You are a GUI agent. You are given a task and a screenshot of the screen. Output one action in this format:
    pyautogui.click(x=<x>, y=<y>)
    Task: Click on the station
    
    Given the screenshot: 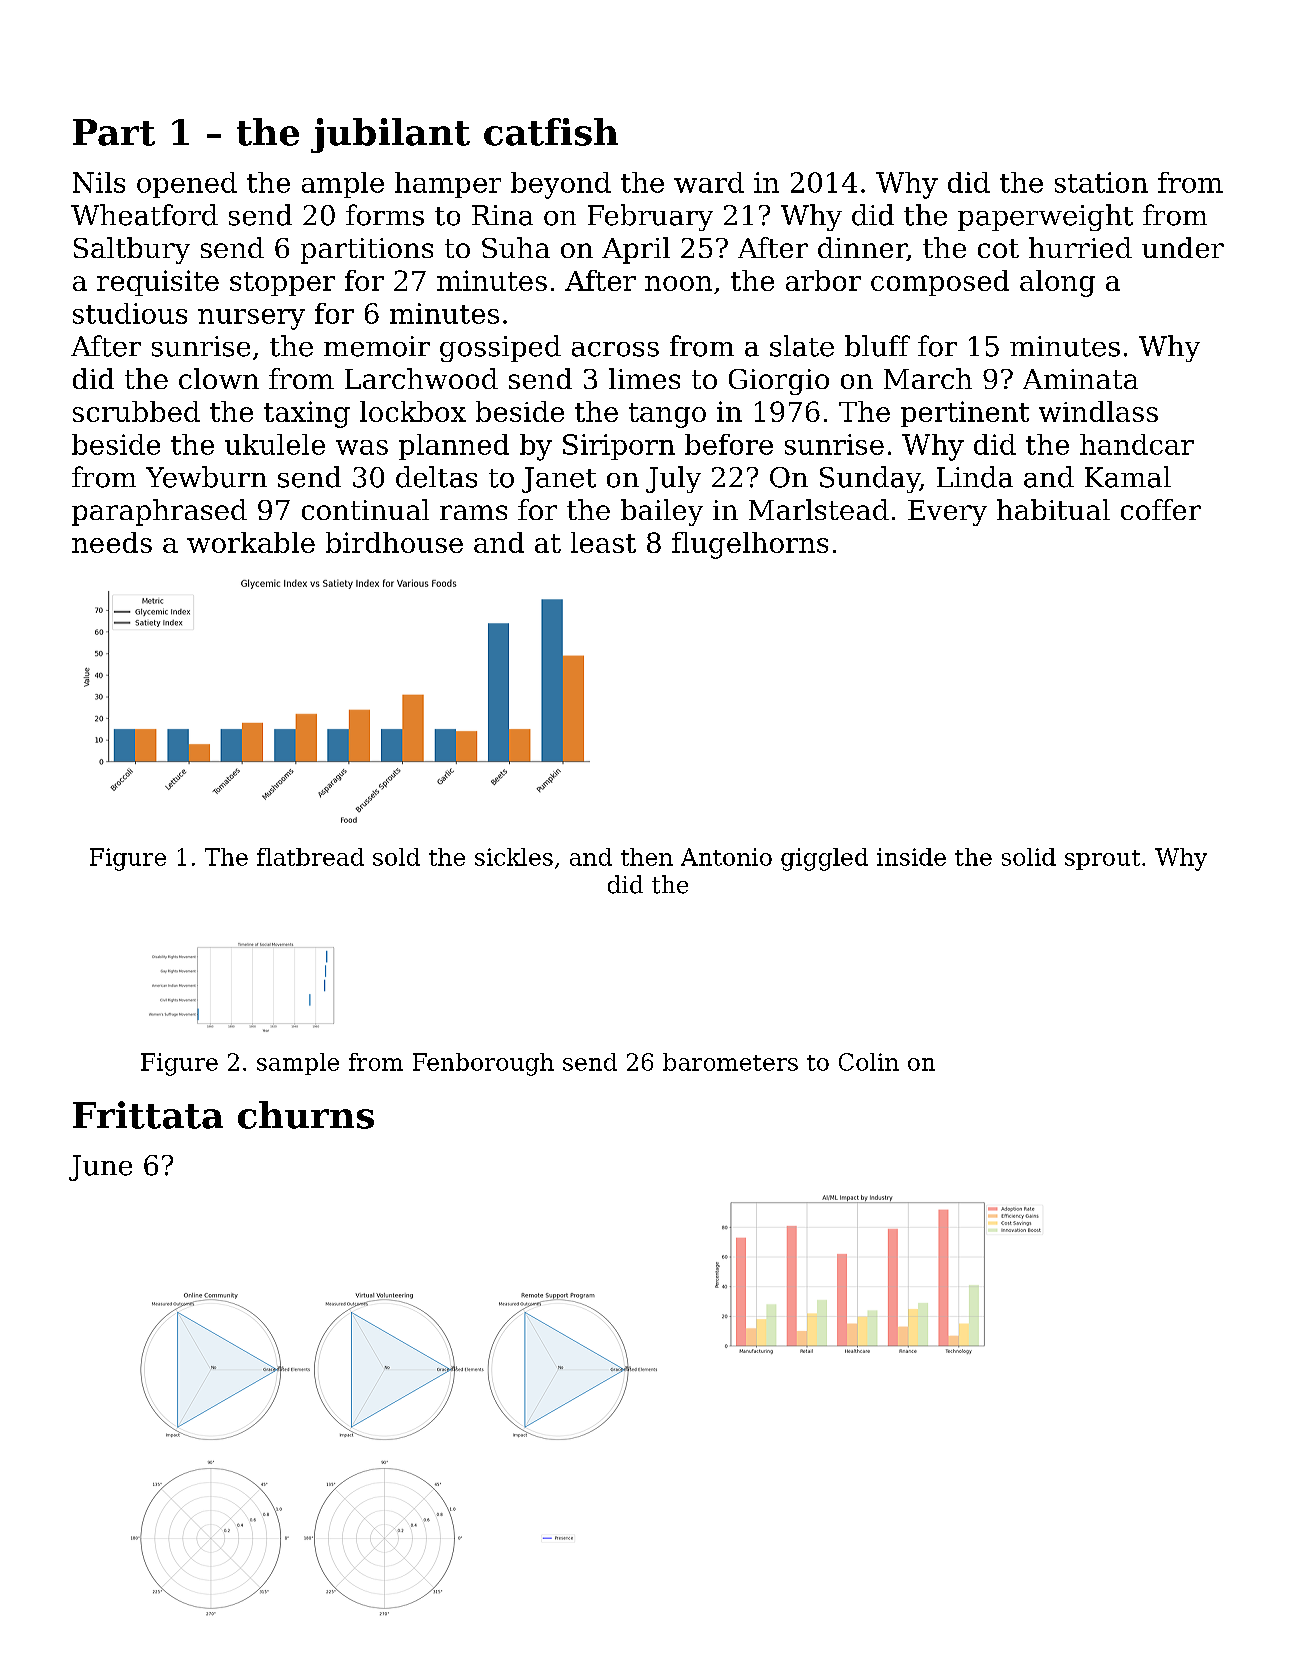 What is the action you would take?
    pyautogui.click(x=1101, y=182)
